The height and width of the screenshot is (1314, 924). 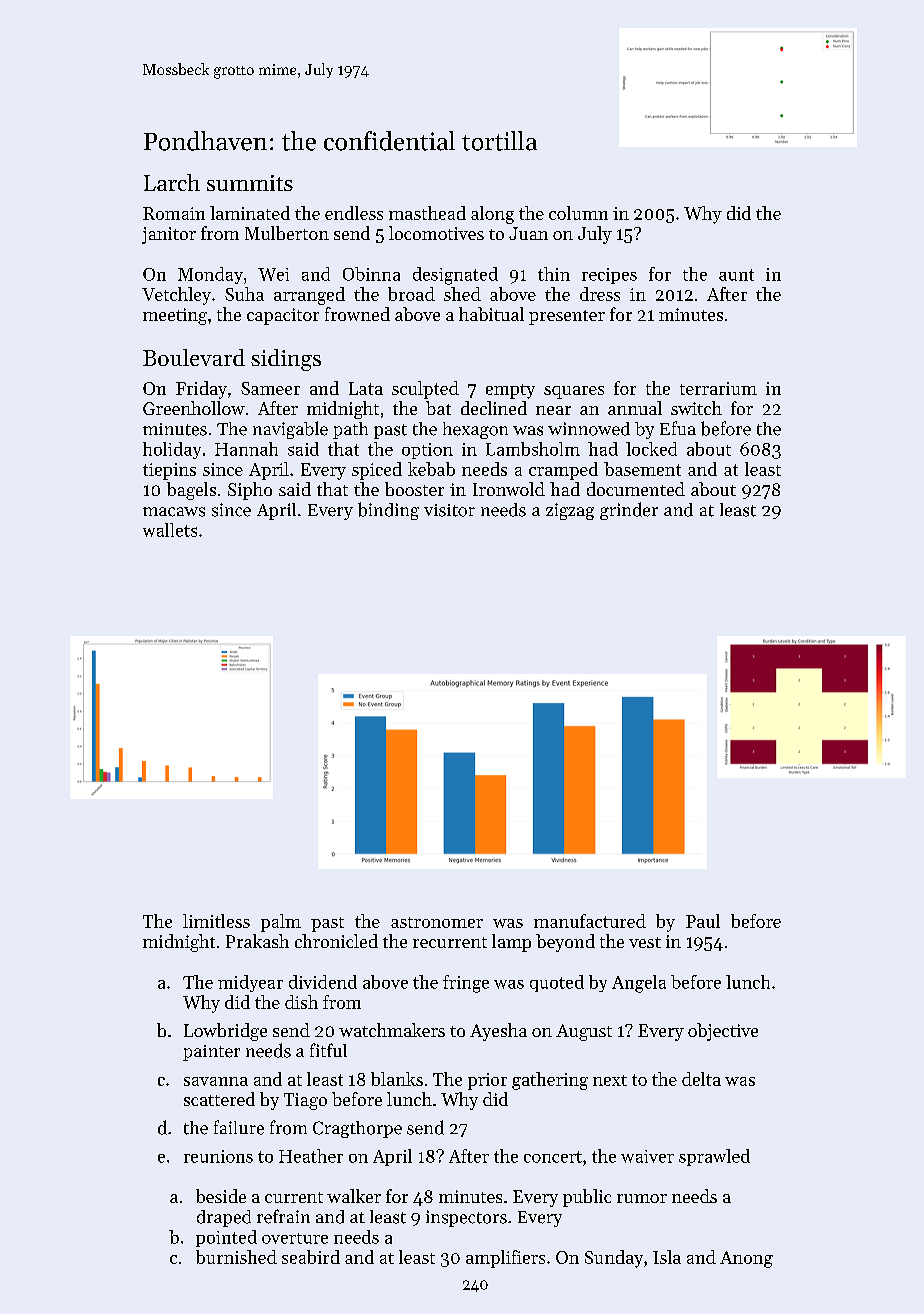 I want to click on binding, so click(x=388, y=511).
